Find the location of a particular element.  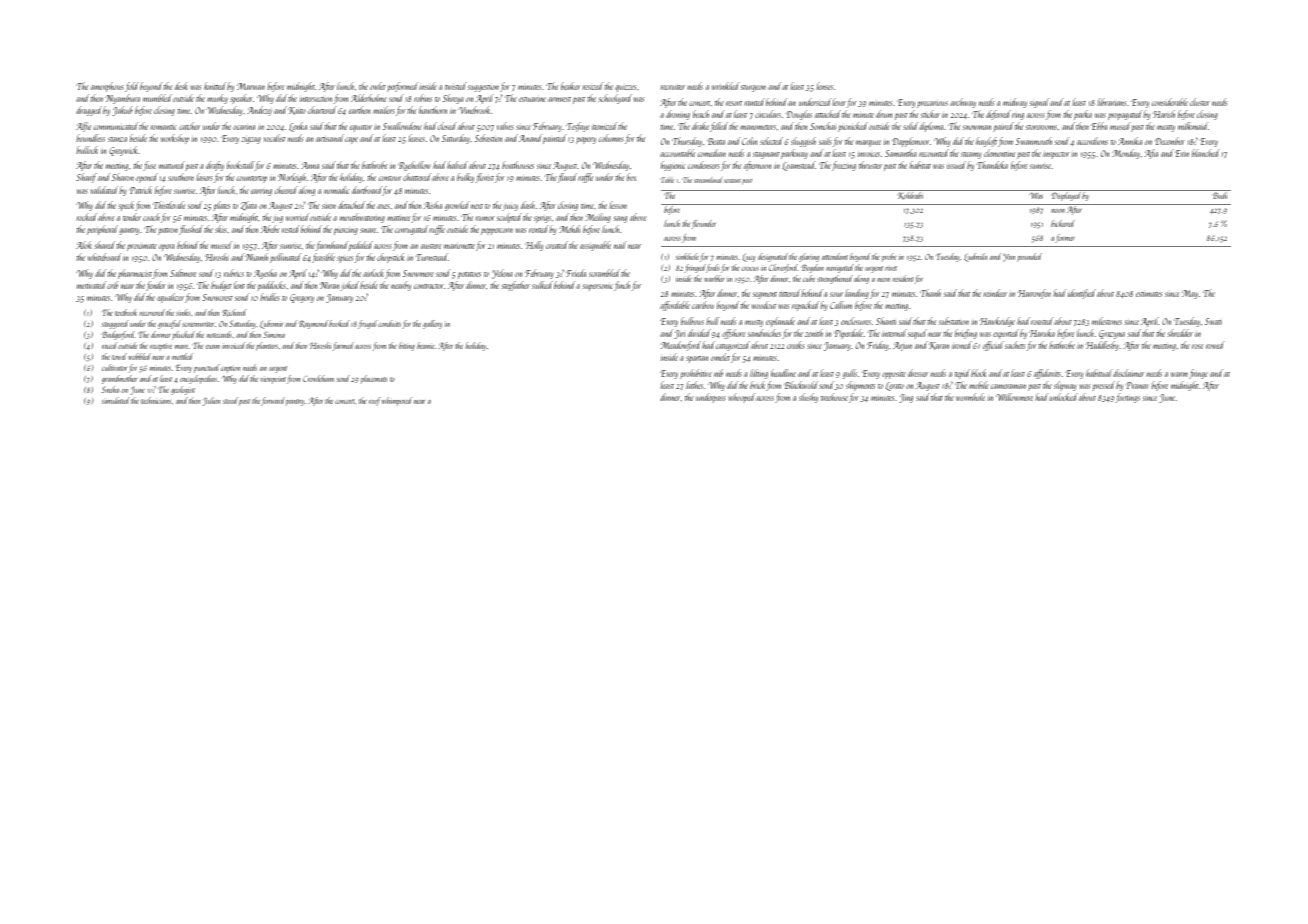

Meadowford is located at coordinates (680, 346).
